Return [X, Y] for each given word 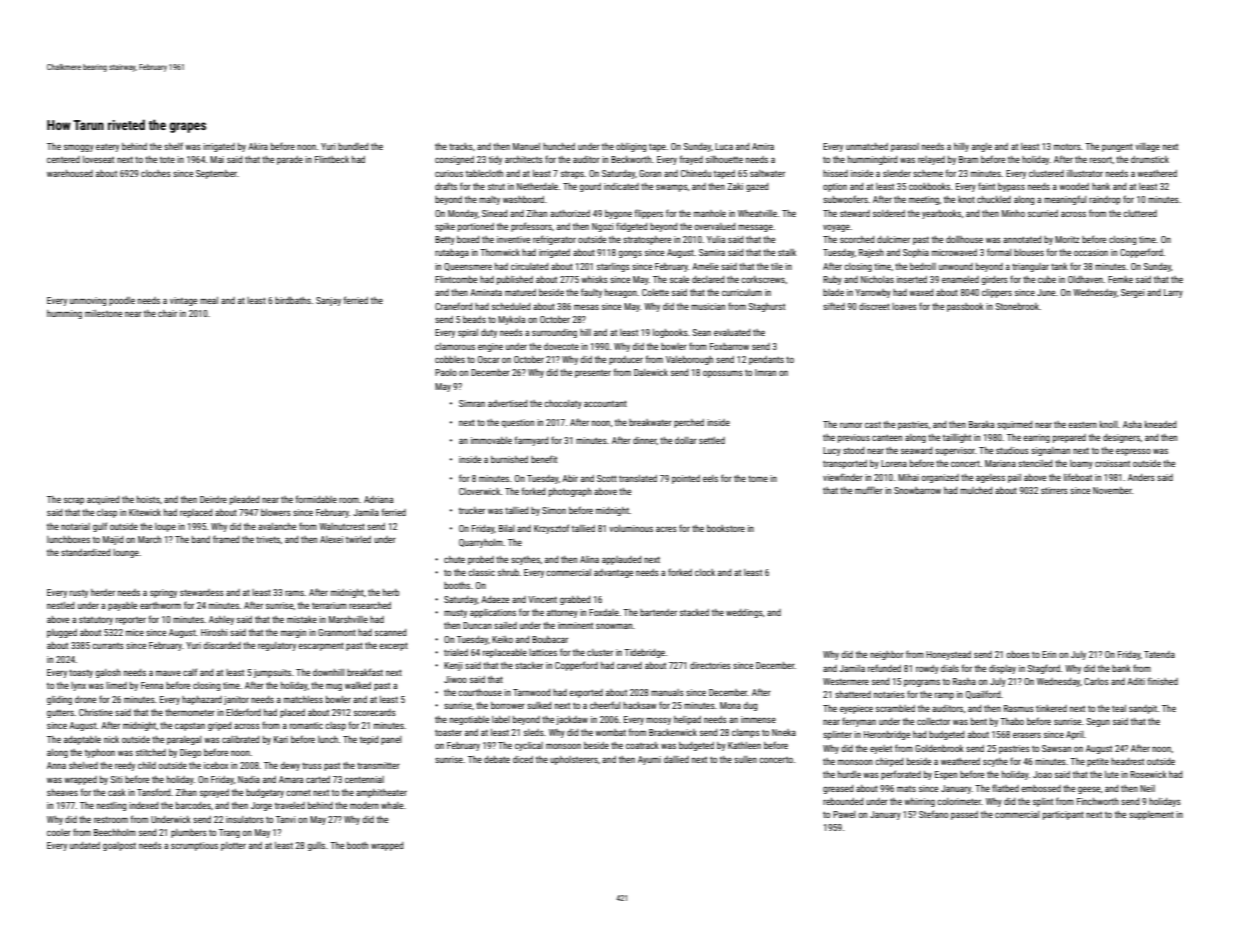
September [216, 174]
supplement [1151, 815]
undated [85, 845]
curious [449, 173]
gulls [316, 846]
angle [982, 147]
